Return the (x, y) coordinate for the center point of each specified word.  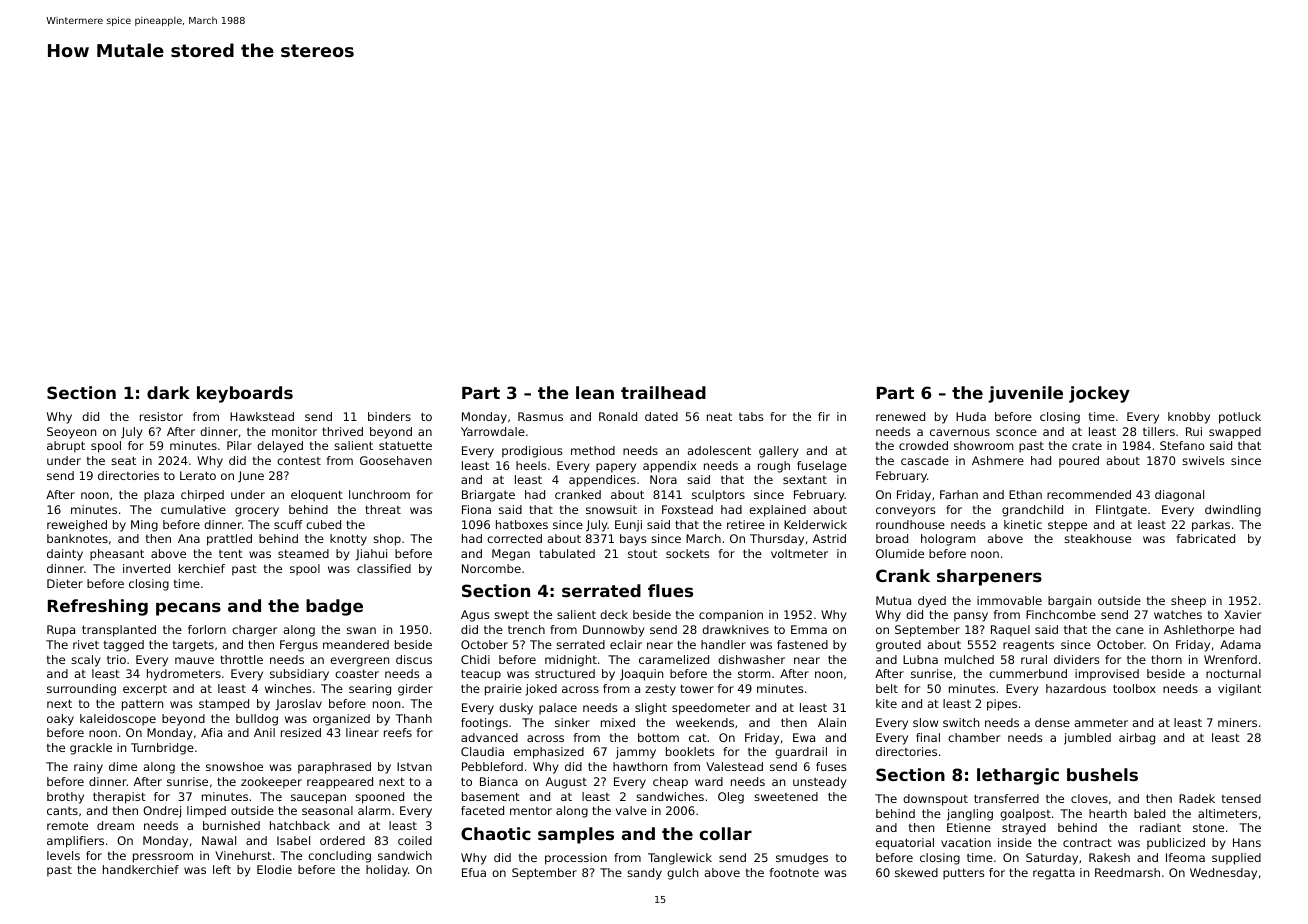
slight (651, 709)
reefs (398, 732)
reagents (1028, 646)
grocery (257, 512)
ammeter (1101, 723)
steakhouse (1097, 538)
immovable (1009, 600)
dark (168, 392)
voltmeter (799, 553)
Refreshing (98, 607)
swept (511, 616)
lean (595, 392)
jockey (1099, 394)
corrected (514, 538)
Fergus (299, 646)
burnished (231, 825)
